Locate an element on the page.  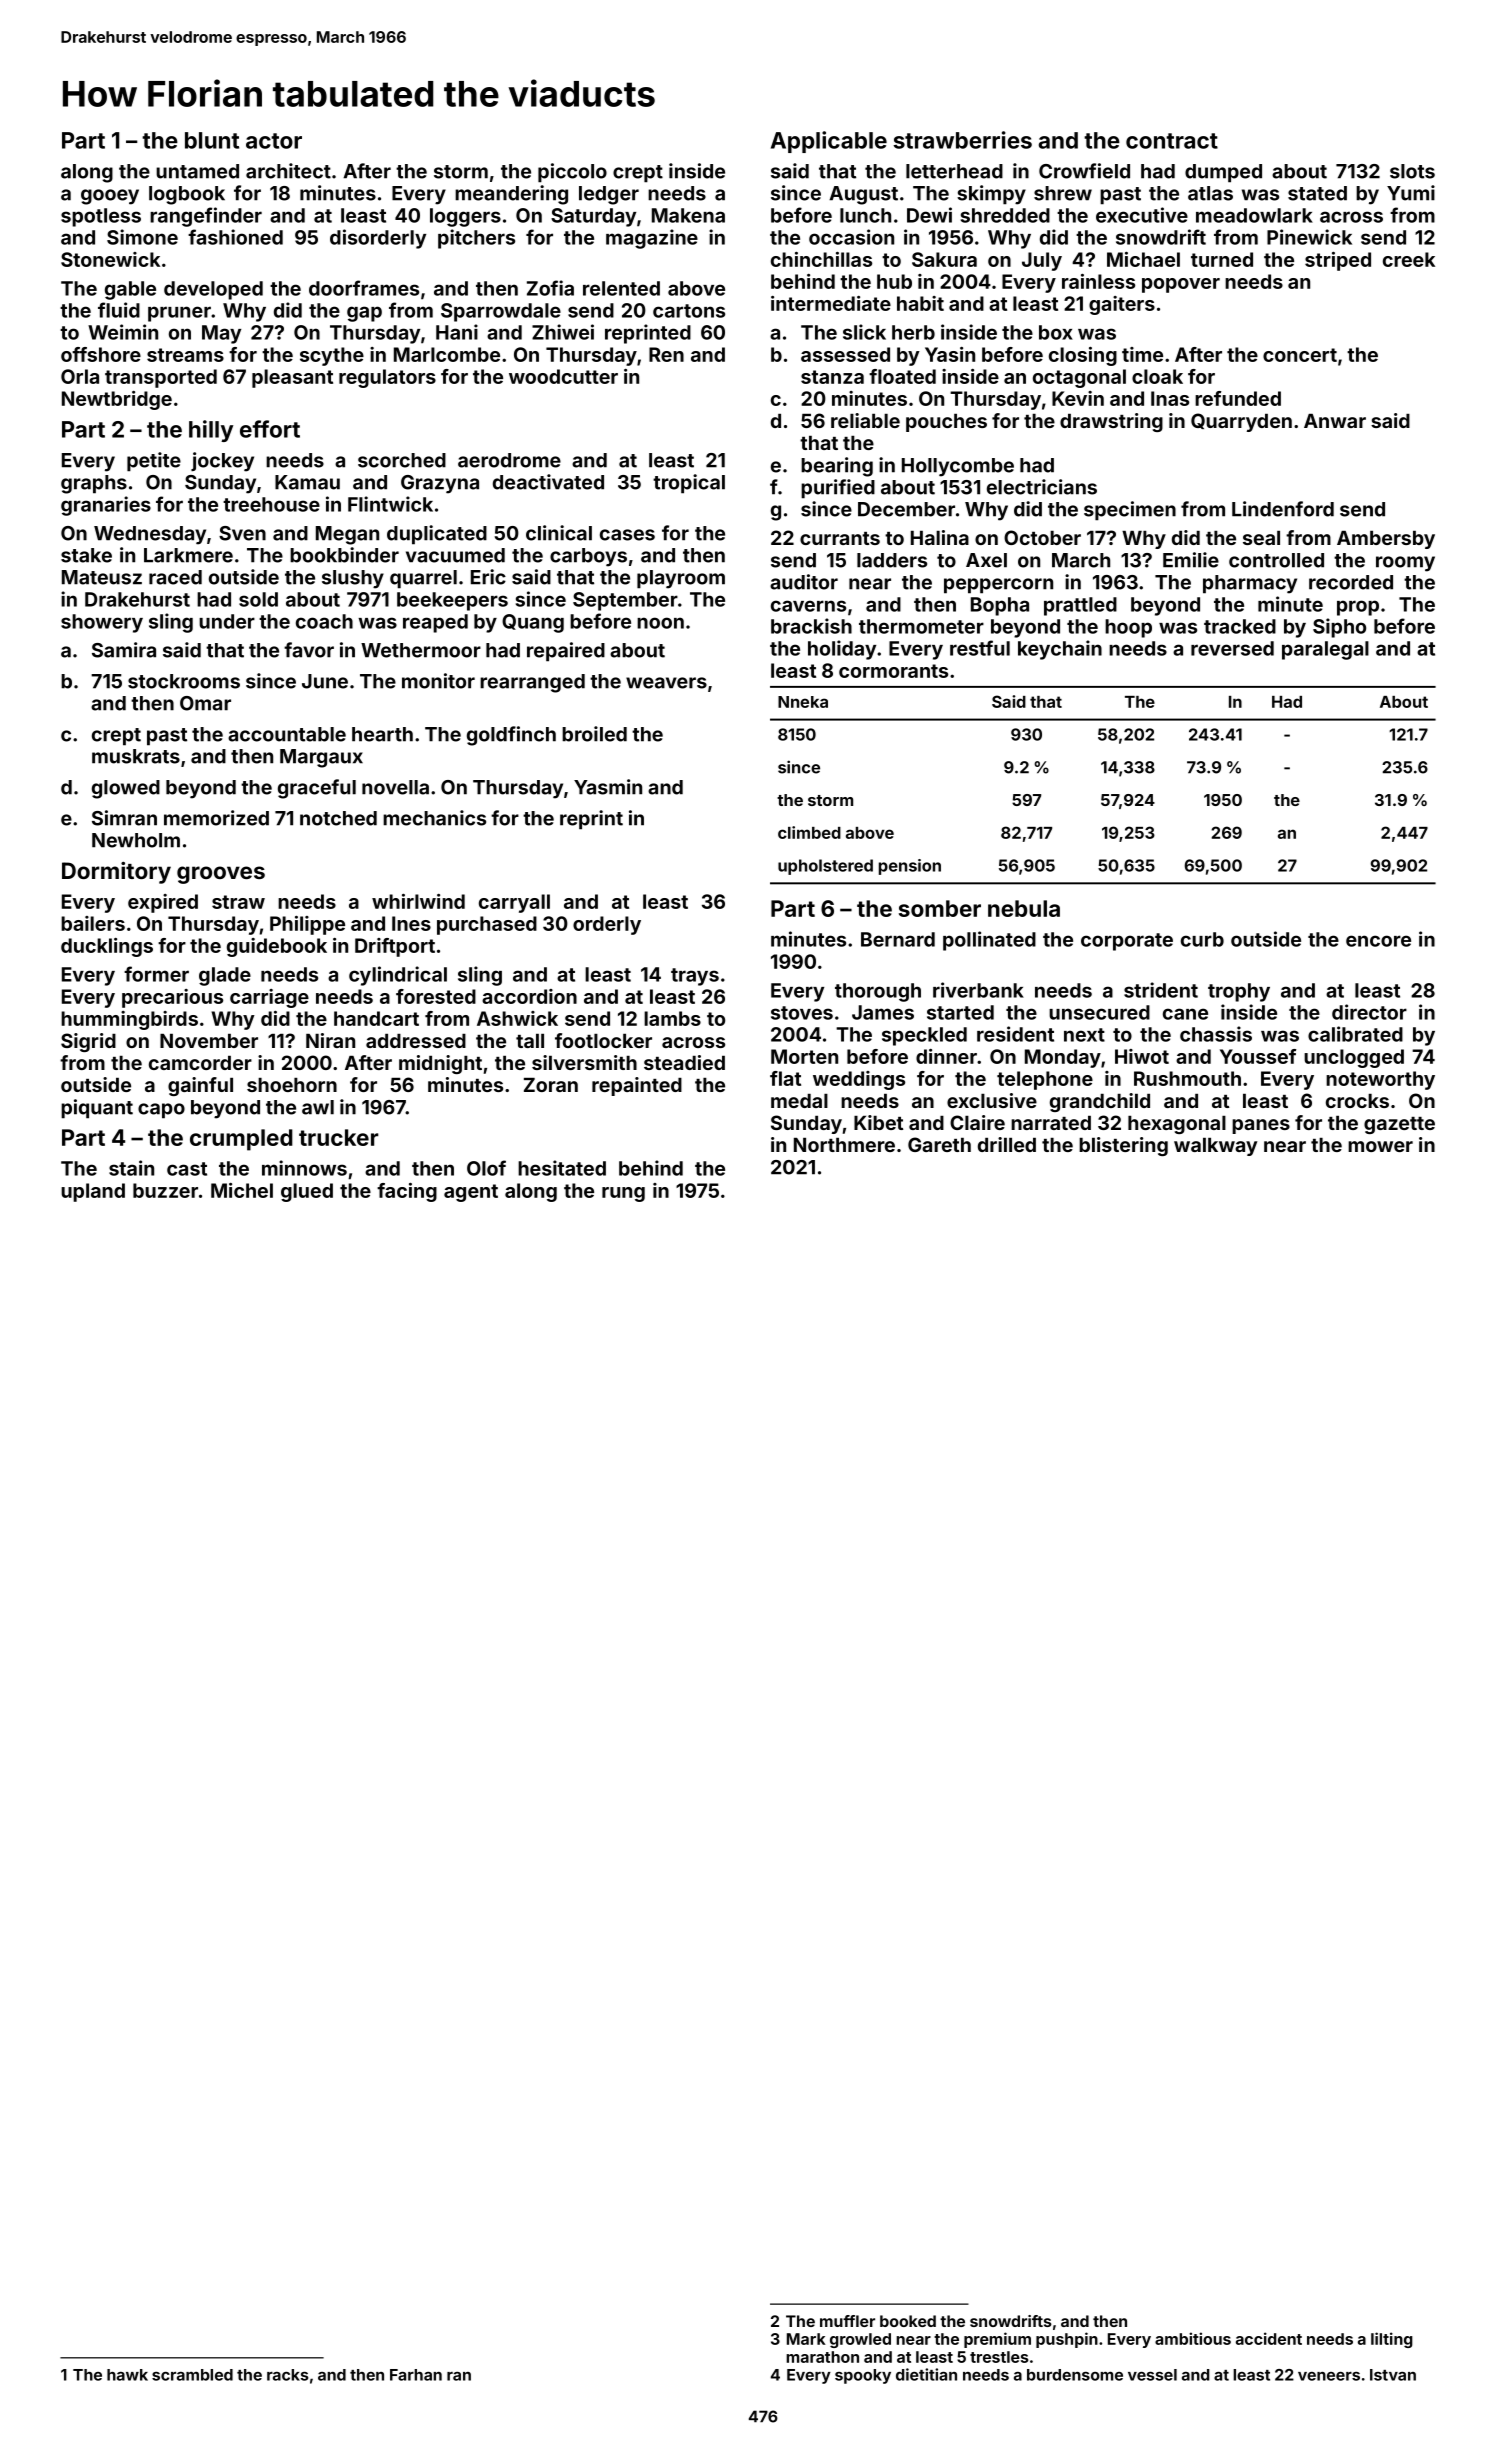
loggers is located at coordinates (465, 217).
